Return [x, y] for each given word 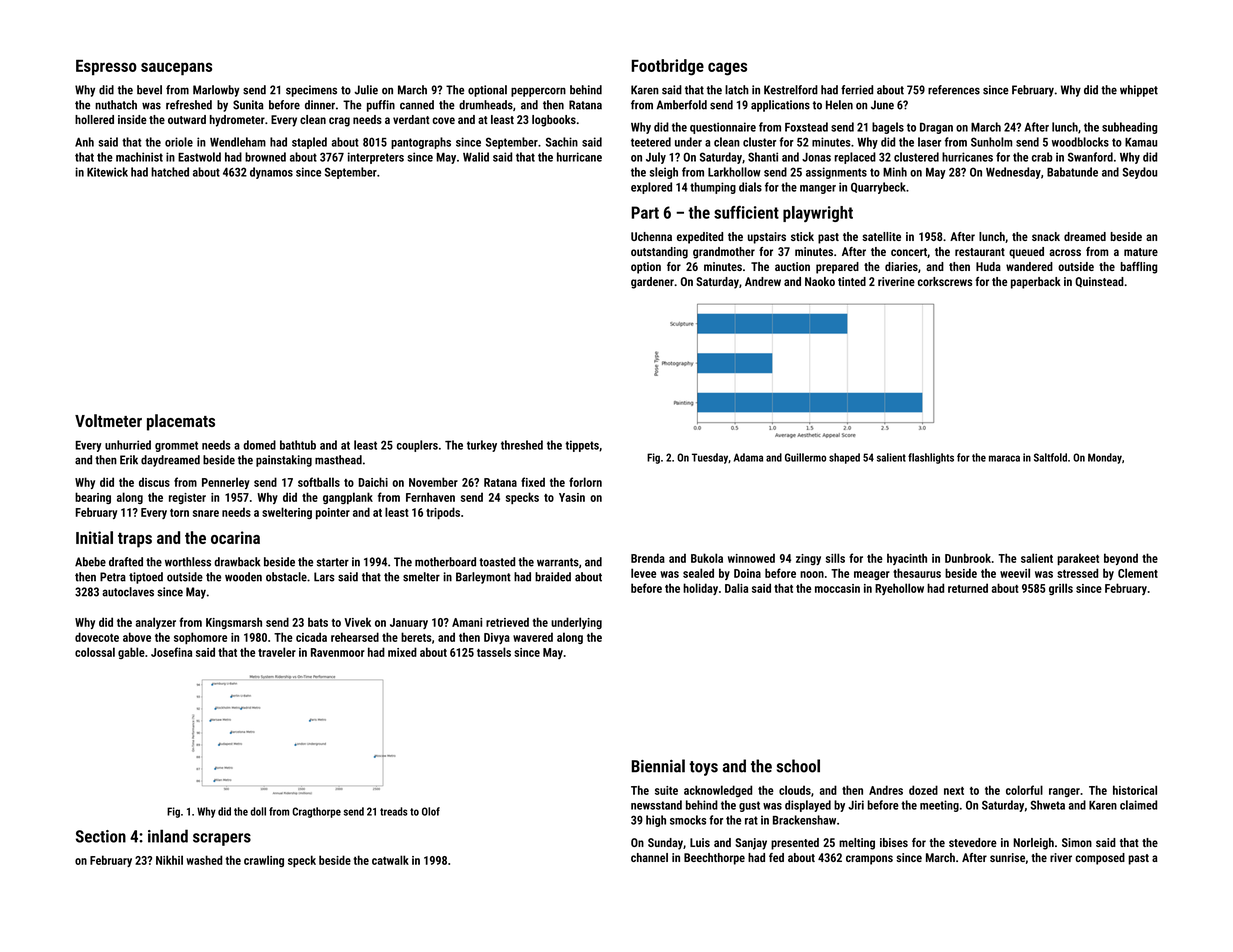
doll [258, 811]
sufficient [746, 212]
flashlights [931, 458]
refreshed [189, 105]
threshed [522, 445]
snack [1046, 236]
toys [703, 768]
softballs [319, 482]
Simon [1077, 842]
